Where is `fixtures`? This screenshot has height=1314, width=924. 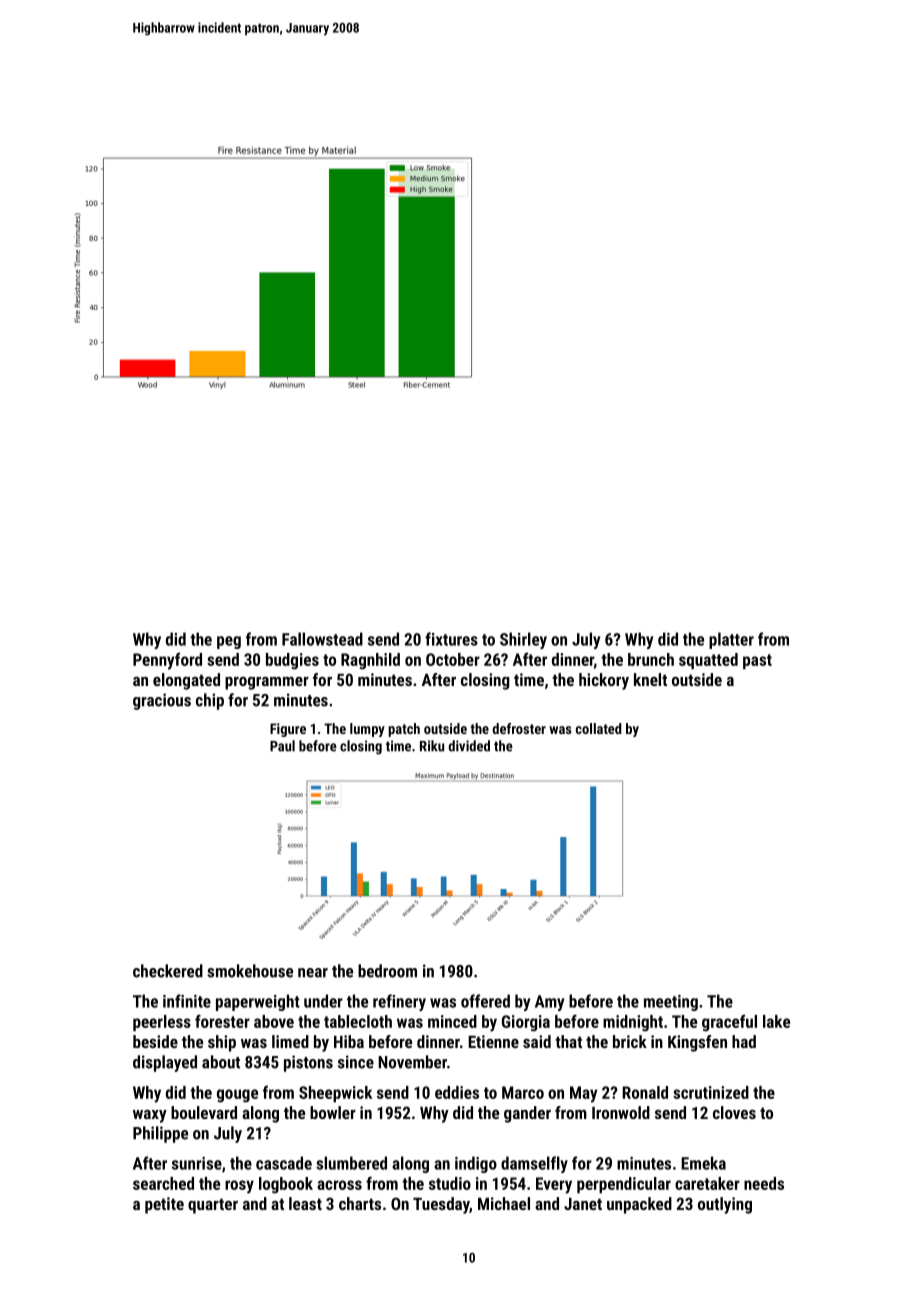 fixtures is located at coordinates (451, 639).
